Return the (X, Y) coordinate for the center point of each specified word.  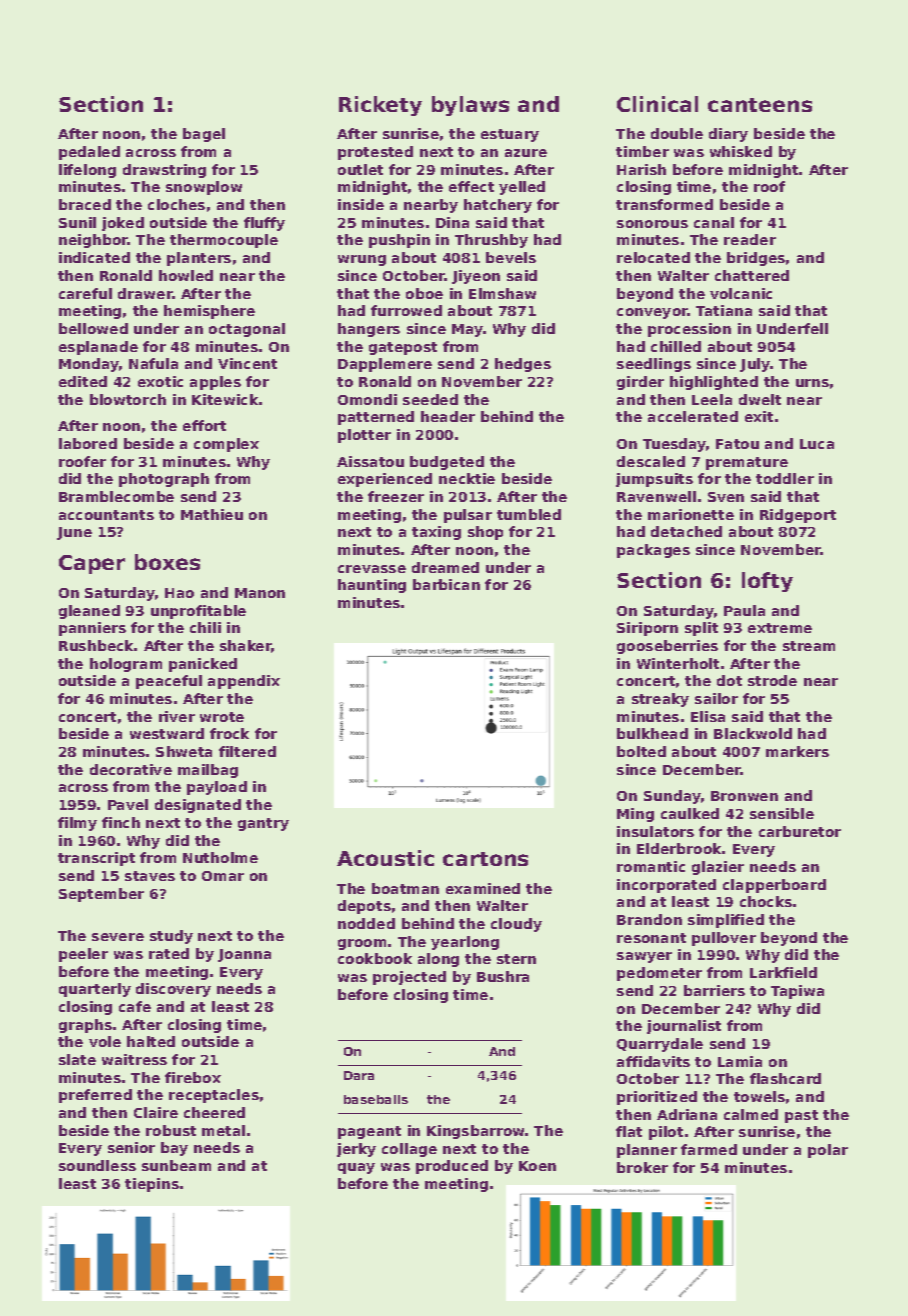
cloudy (516, 925)
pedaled (89, 153)
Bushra (503, 976)
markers (797, 751)
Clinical (657, 104)
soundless (97, 1165)
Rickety (380, 106)
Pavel (128, 804)
